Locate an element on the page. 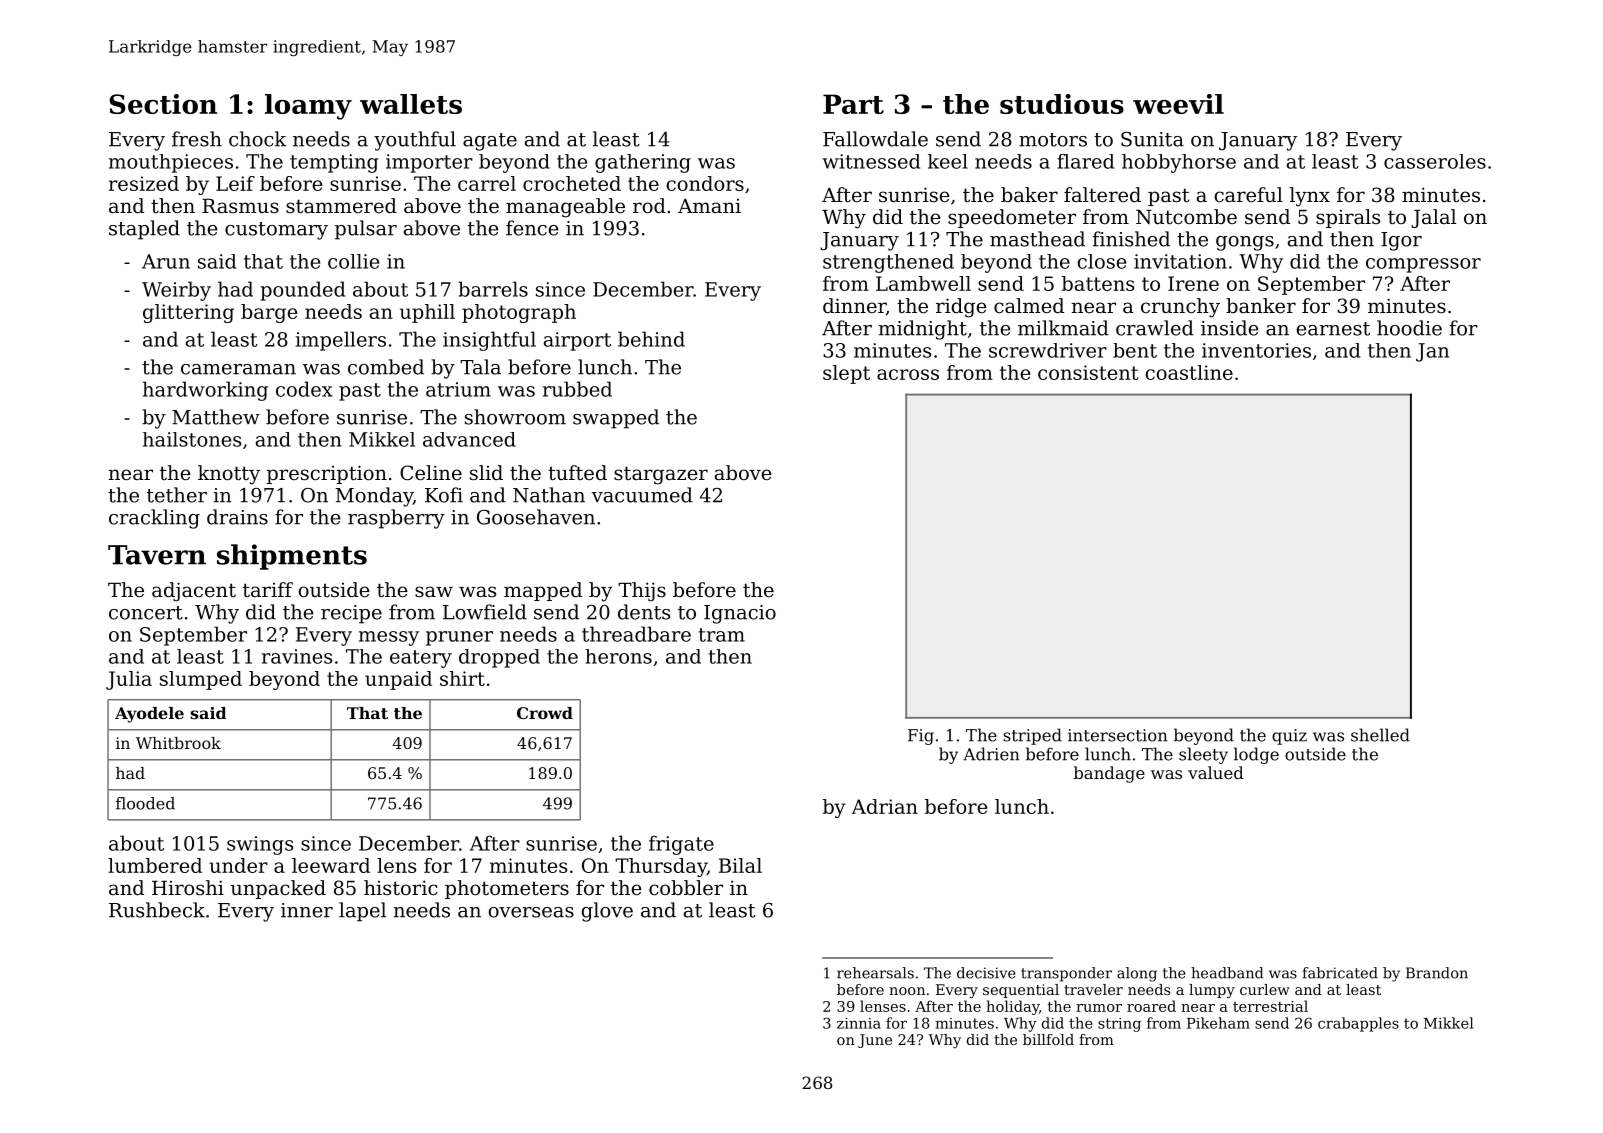 The height and width of the document is (1133, 1603). impellers is located at coordinates (341, 341).
